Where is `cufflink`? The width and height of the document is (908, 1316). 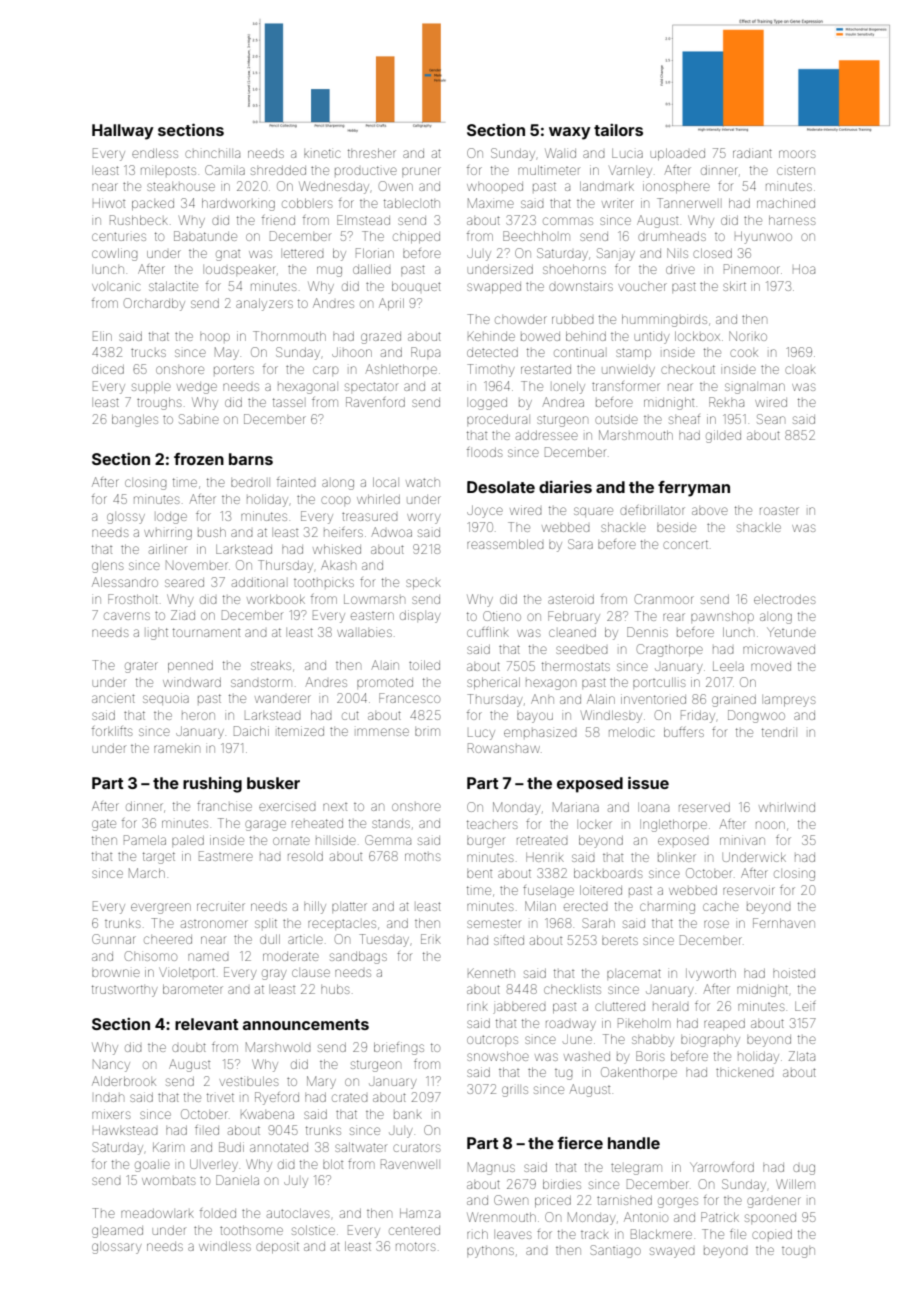
cufflink is located at coordinates (488, 632).
